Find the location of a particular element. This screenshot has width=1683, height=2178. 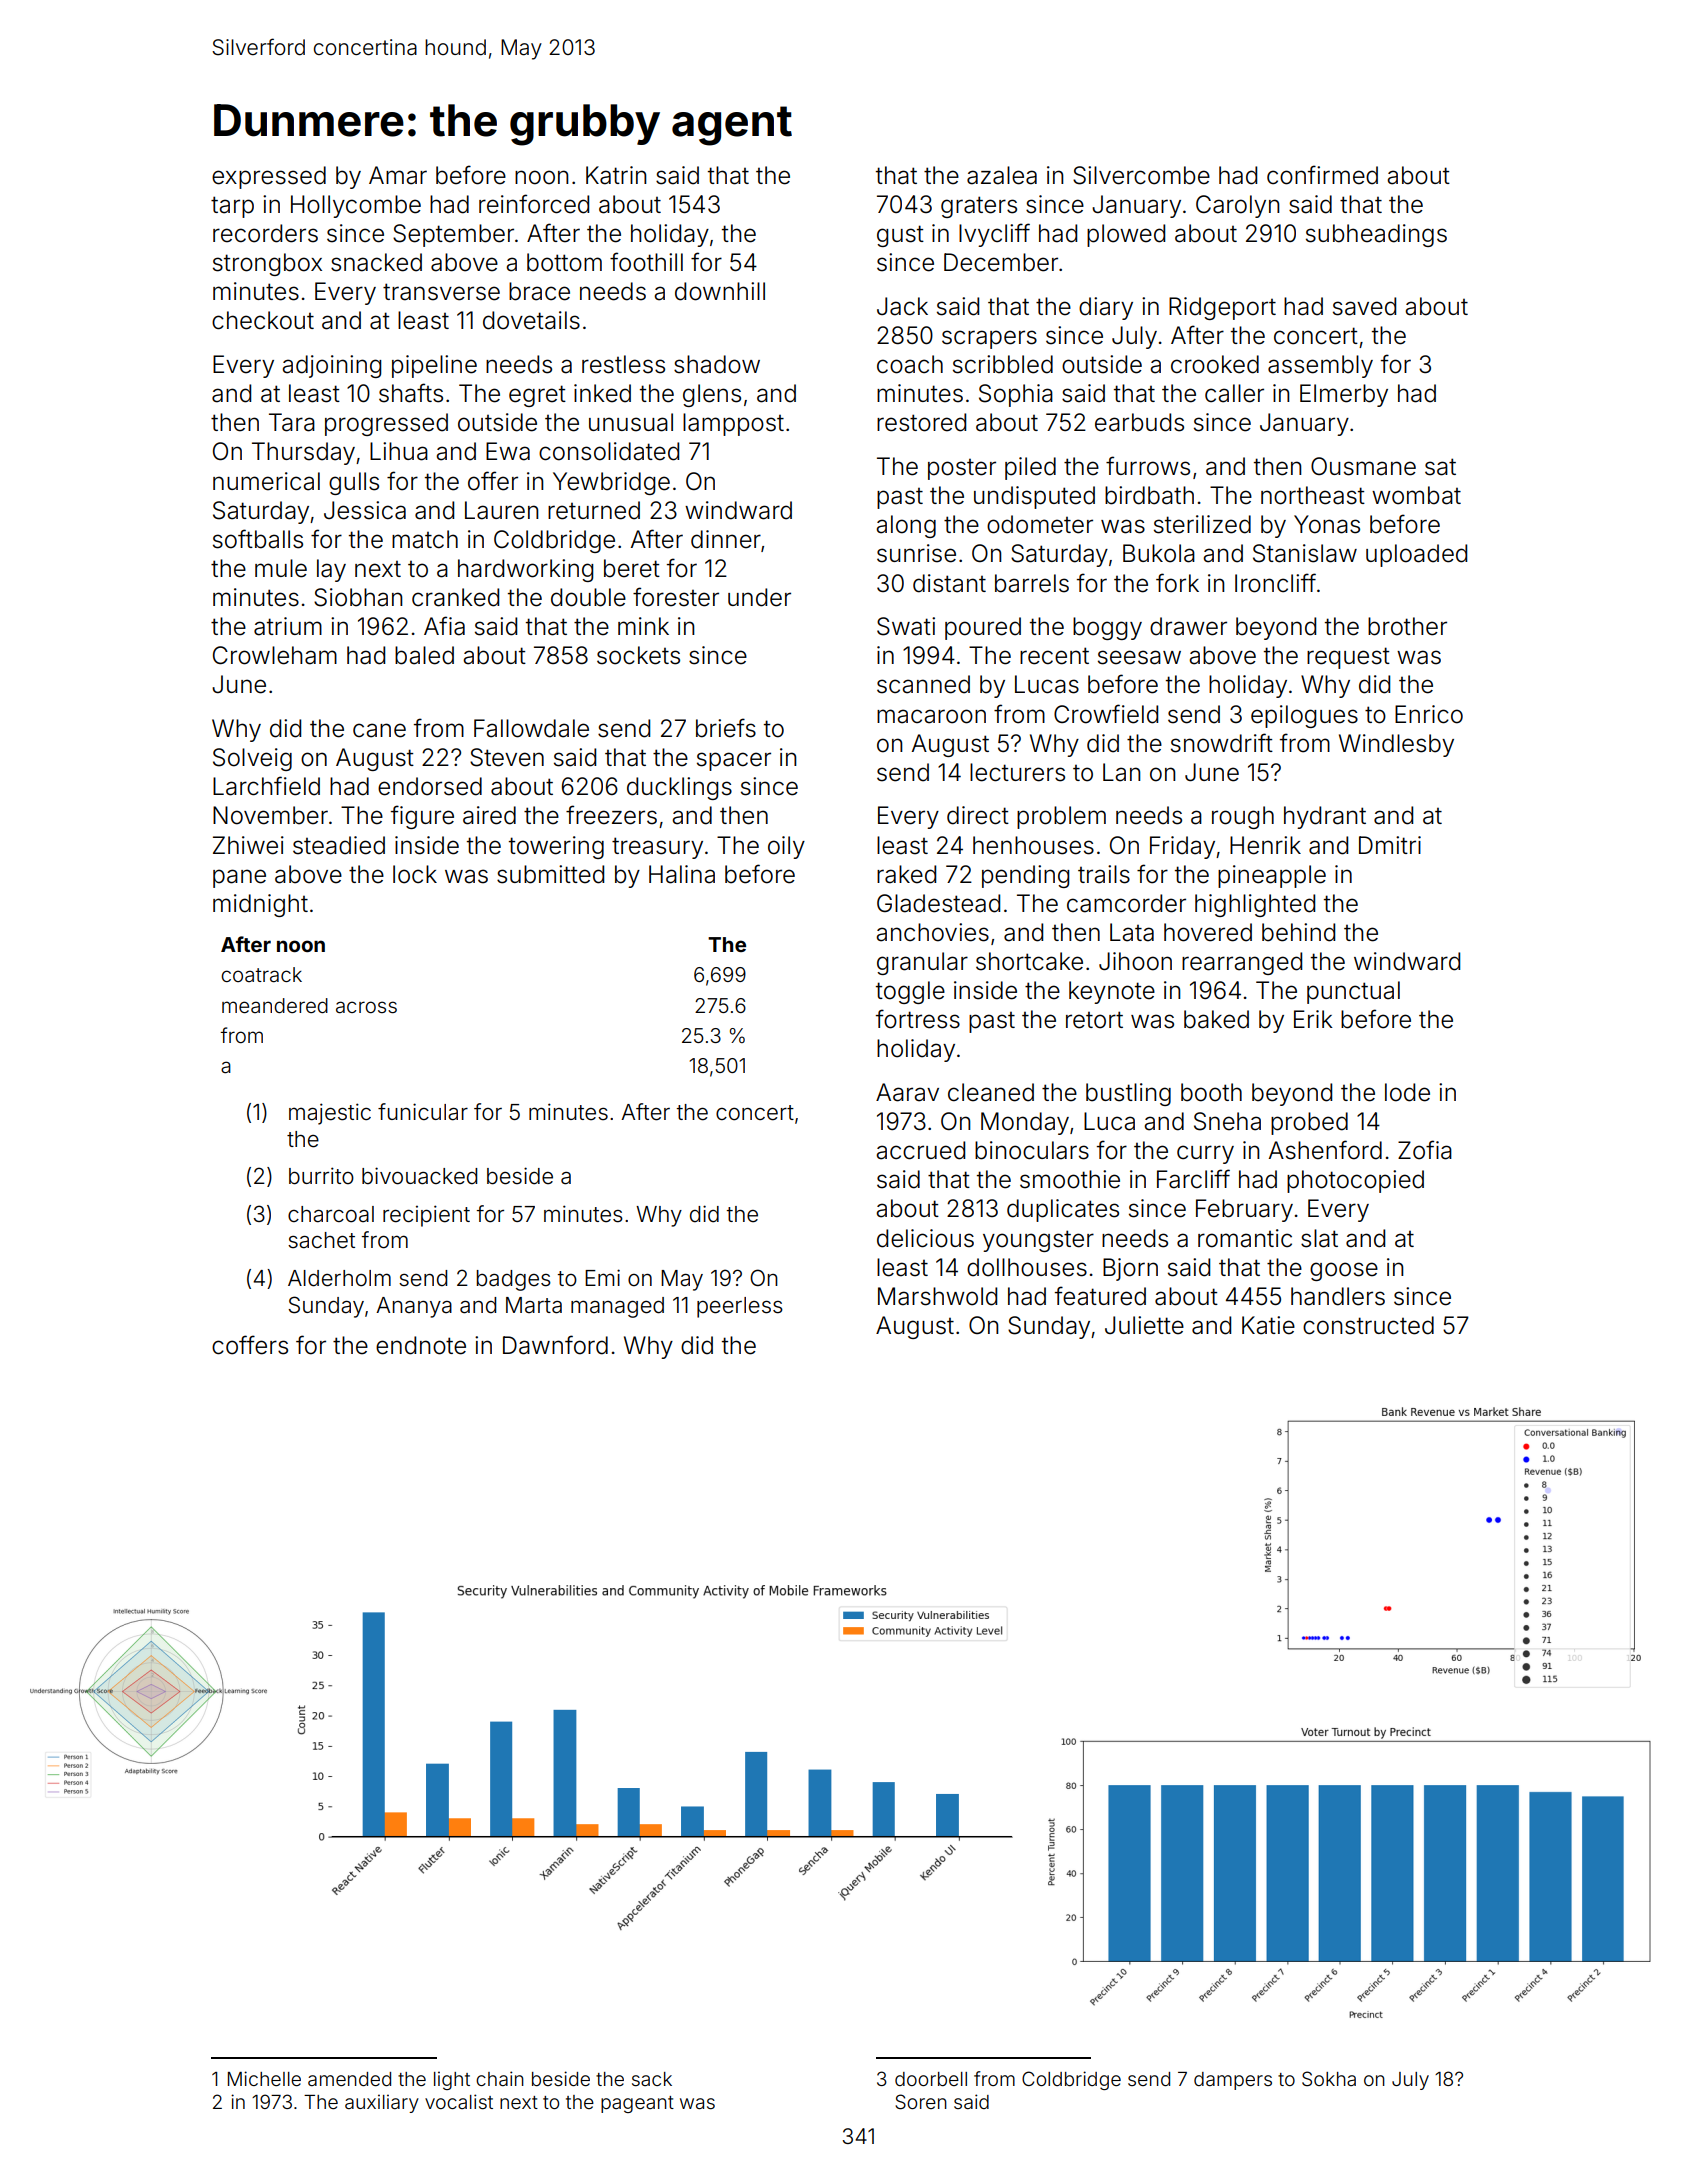

endnote is located at coordinates (421, 1345).
